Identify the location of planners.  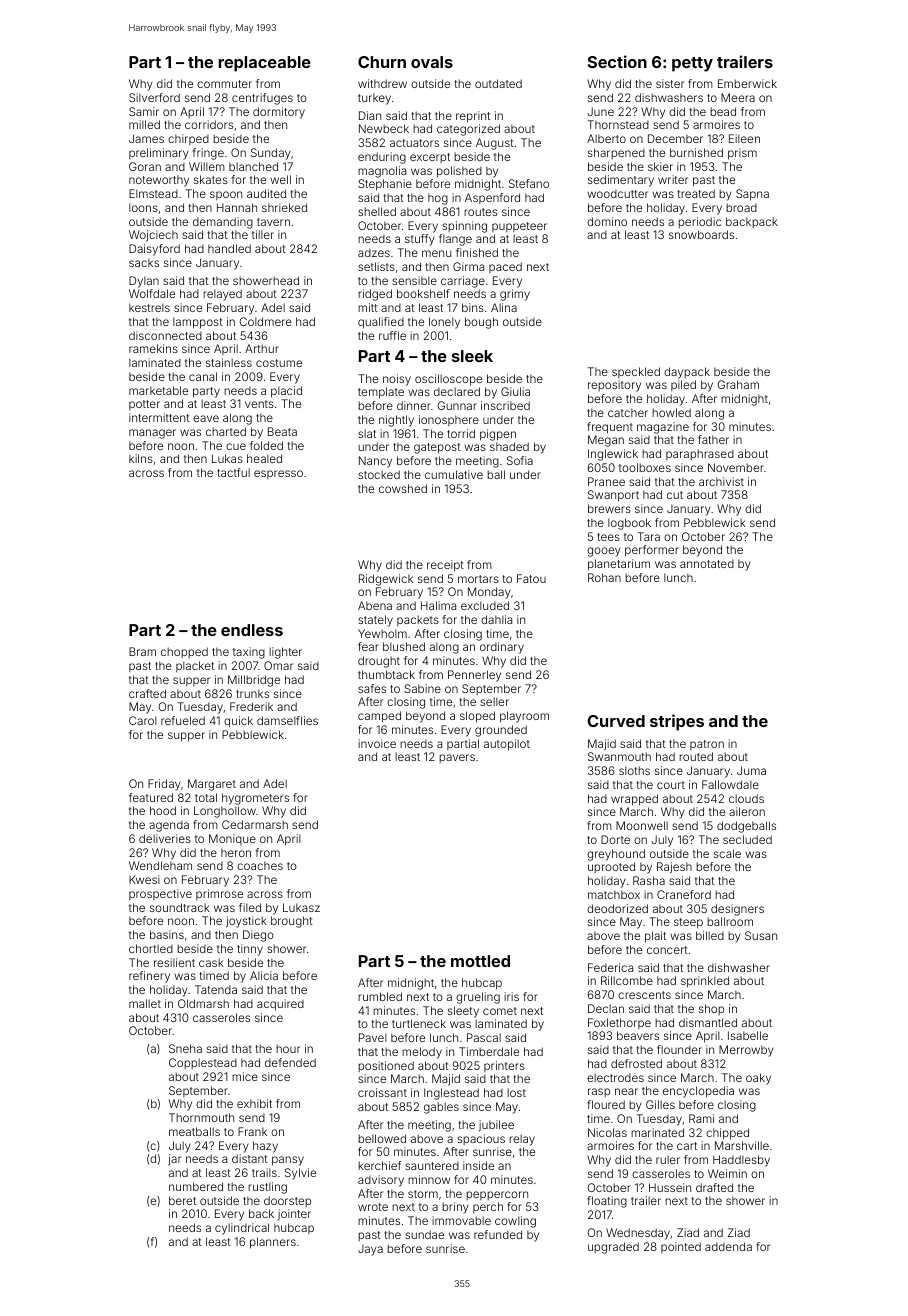
(273, 1243).
